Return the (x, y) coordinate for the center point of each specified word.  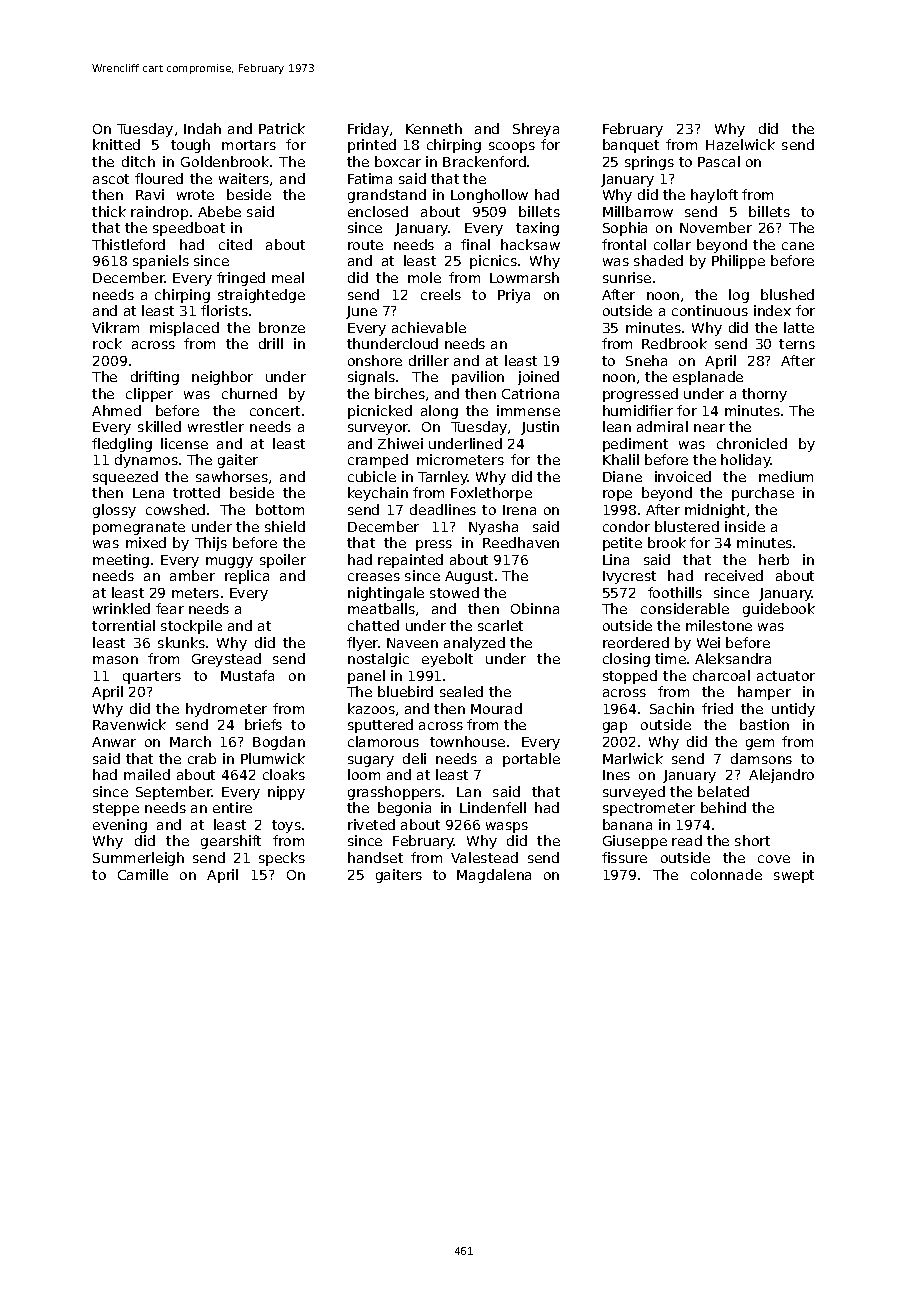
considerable (685, 608)
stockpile (191, 627)
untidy (793, 710)
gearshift (231, 842)
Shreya (536, 130)
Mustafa (247, 675)
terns (797, 344)
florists (224, 310)
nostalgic (378, 660)
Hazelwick (740, 144)
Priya (514, 296)
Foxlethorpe (491, 494)
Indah (202, 128)
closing (626, 660)
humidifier (638, 410)
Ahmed (116, 410)
